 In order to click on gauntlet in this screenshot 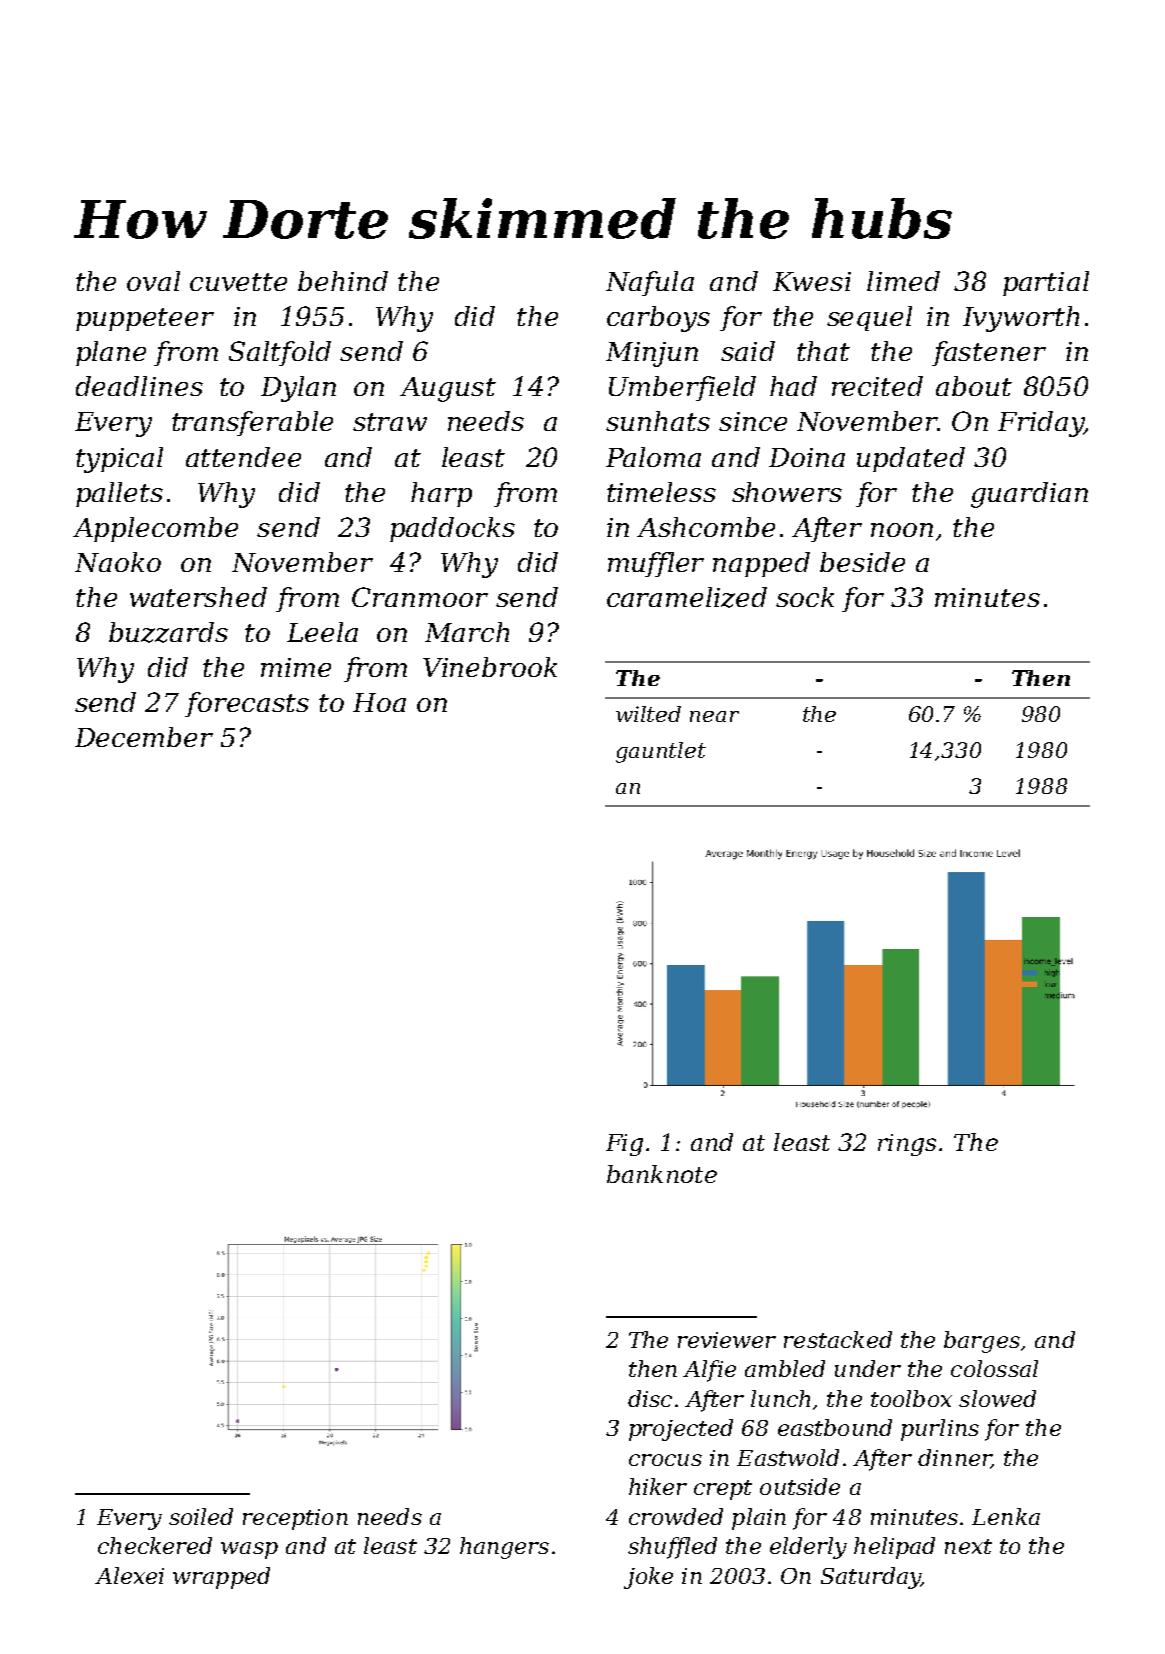, I will do `click(661, 752)`.
